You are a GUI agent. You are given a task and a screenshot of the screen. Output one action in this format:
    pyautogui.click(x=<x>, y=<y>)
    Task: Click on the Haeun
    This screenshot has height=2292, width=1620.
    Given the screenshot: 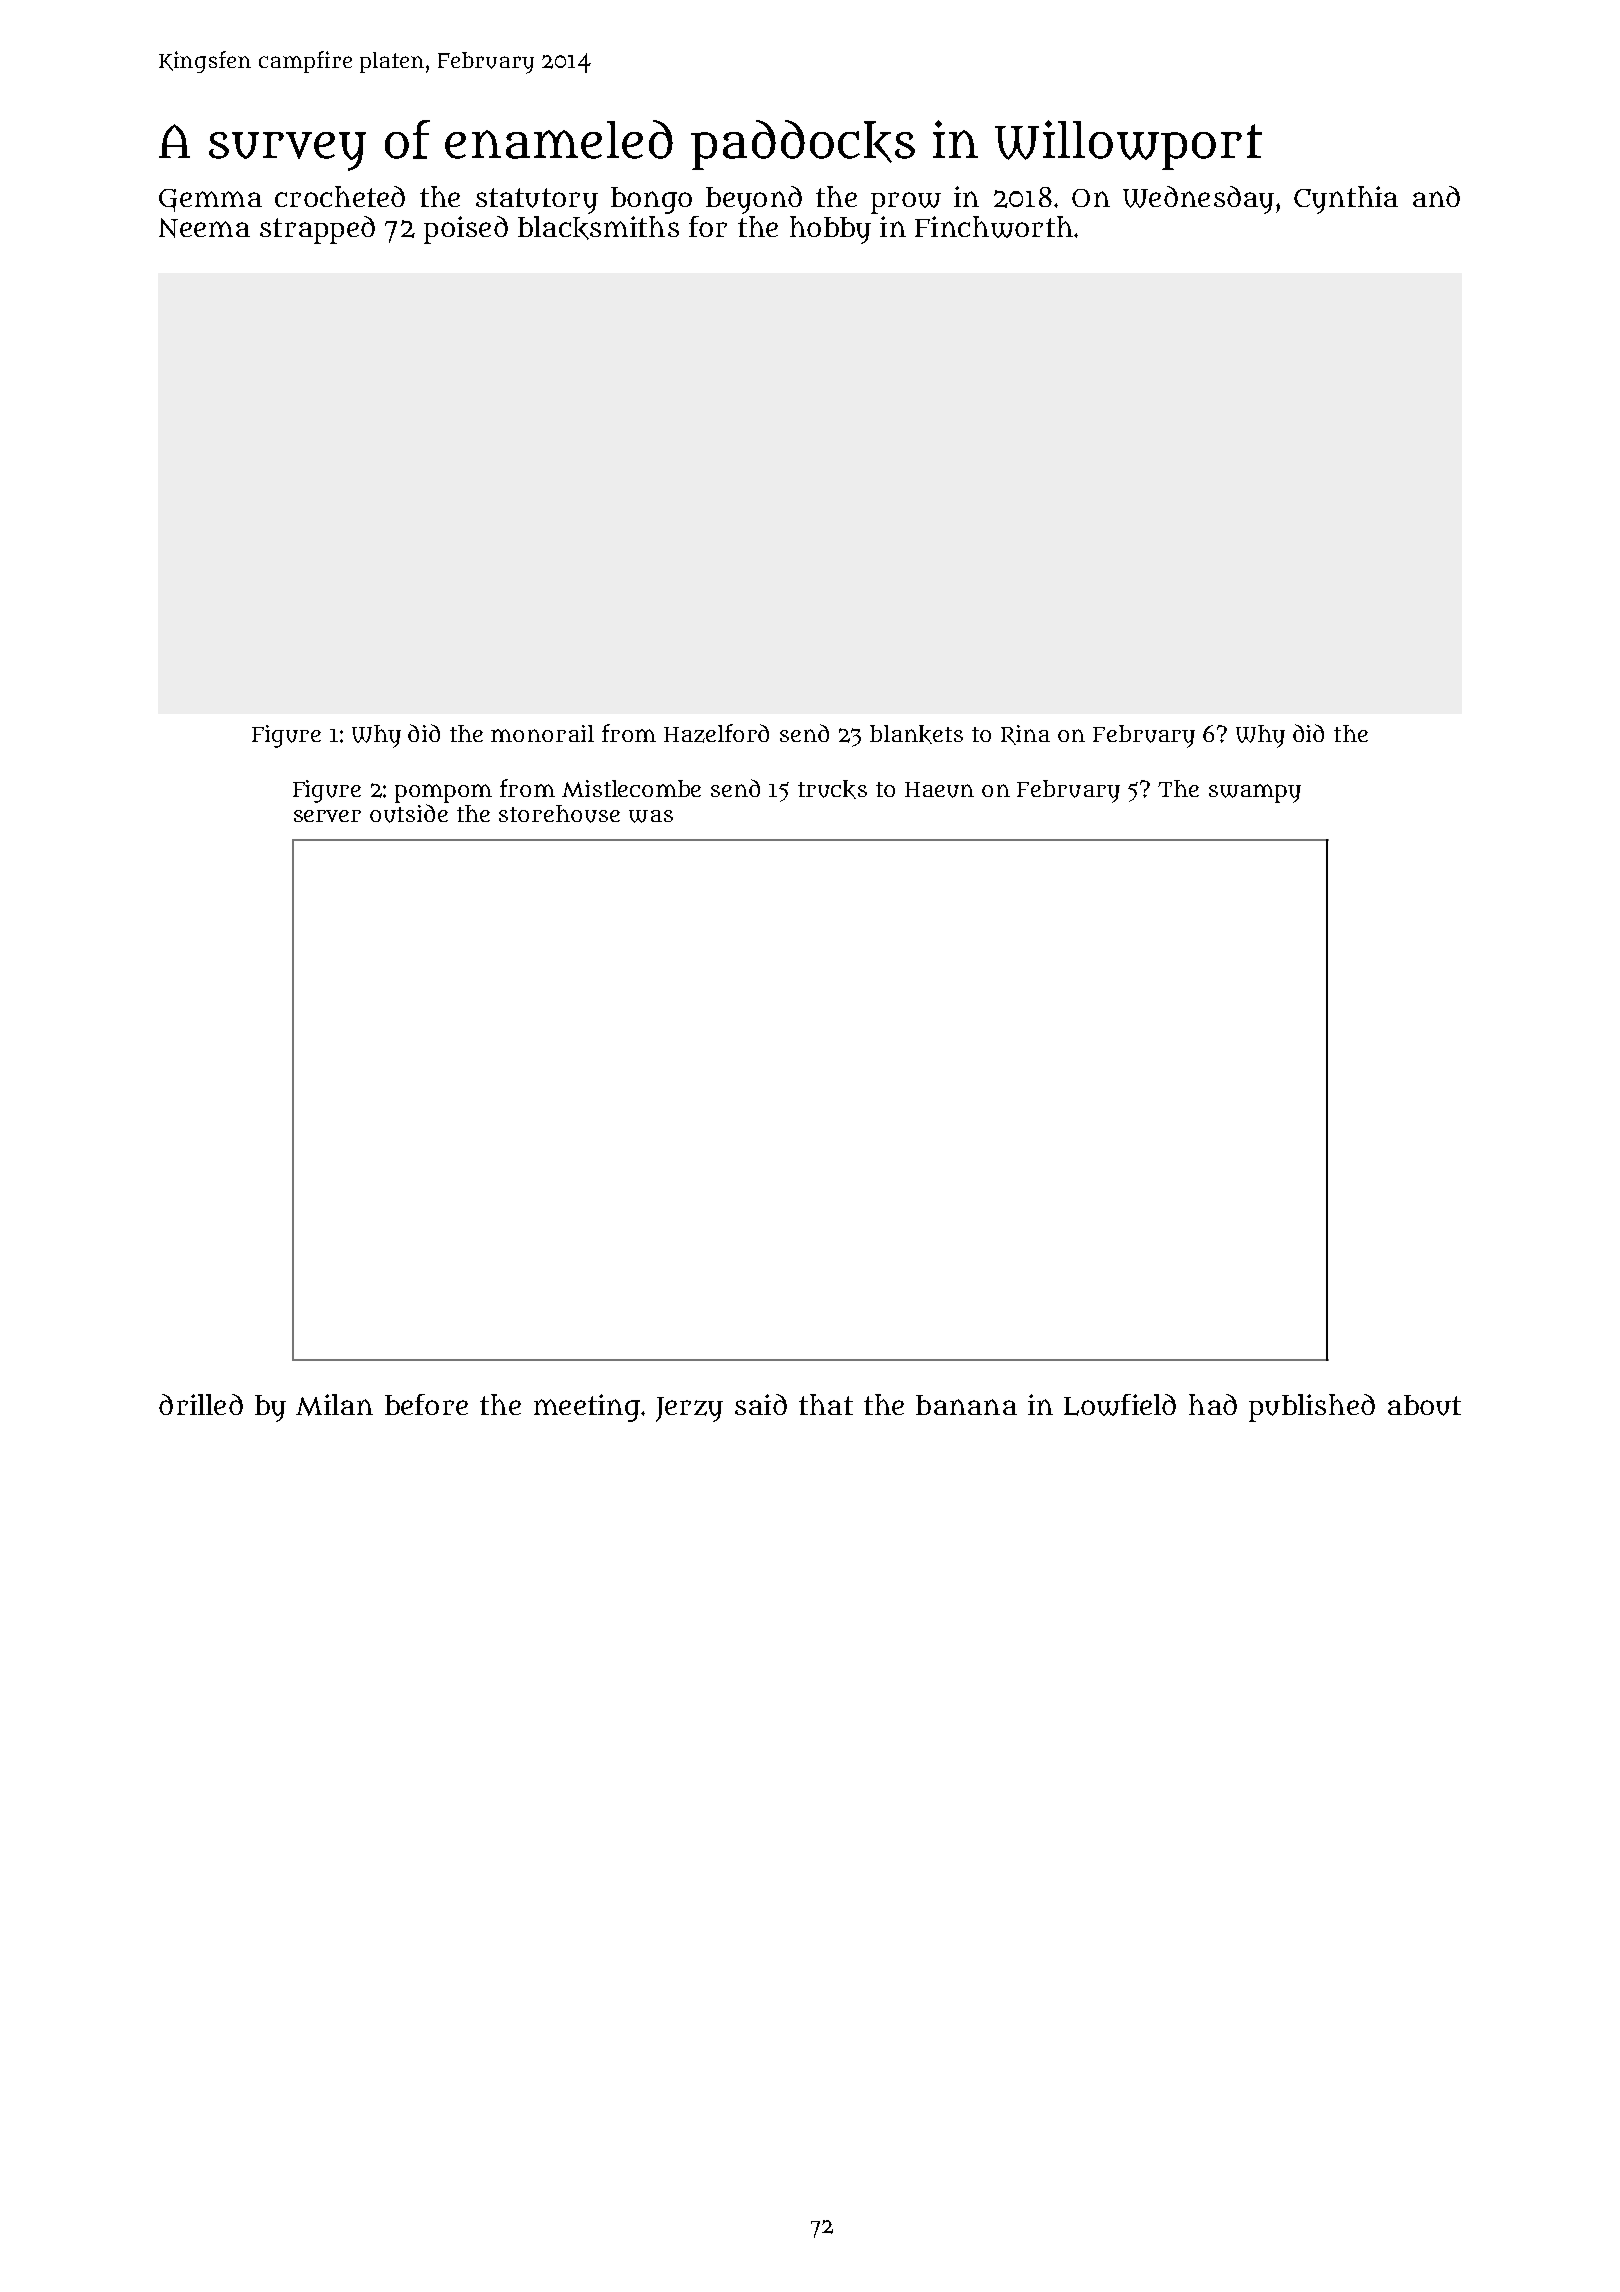 What is the action you would take?
    pyautogui.click(x=939, y=790)
